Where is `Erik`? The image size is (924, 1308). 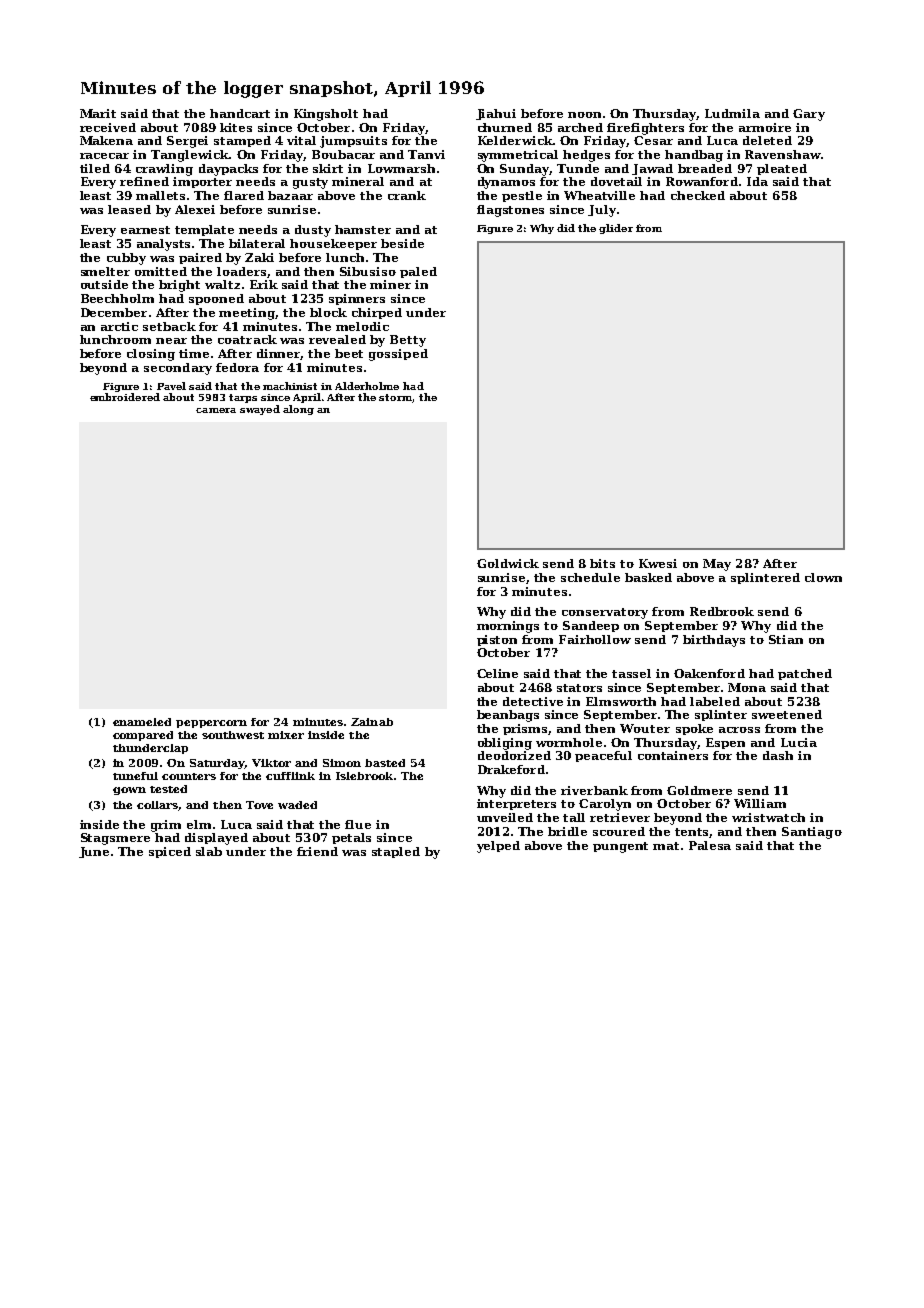
Erik is located at coordinates (264, 284).
